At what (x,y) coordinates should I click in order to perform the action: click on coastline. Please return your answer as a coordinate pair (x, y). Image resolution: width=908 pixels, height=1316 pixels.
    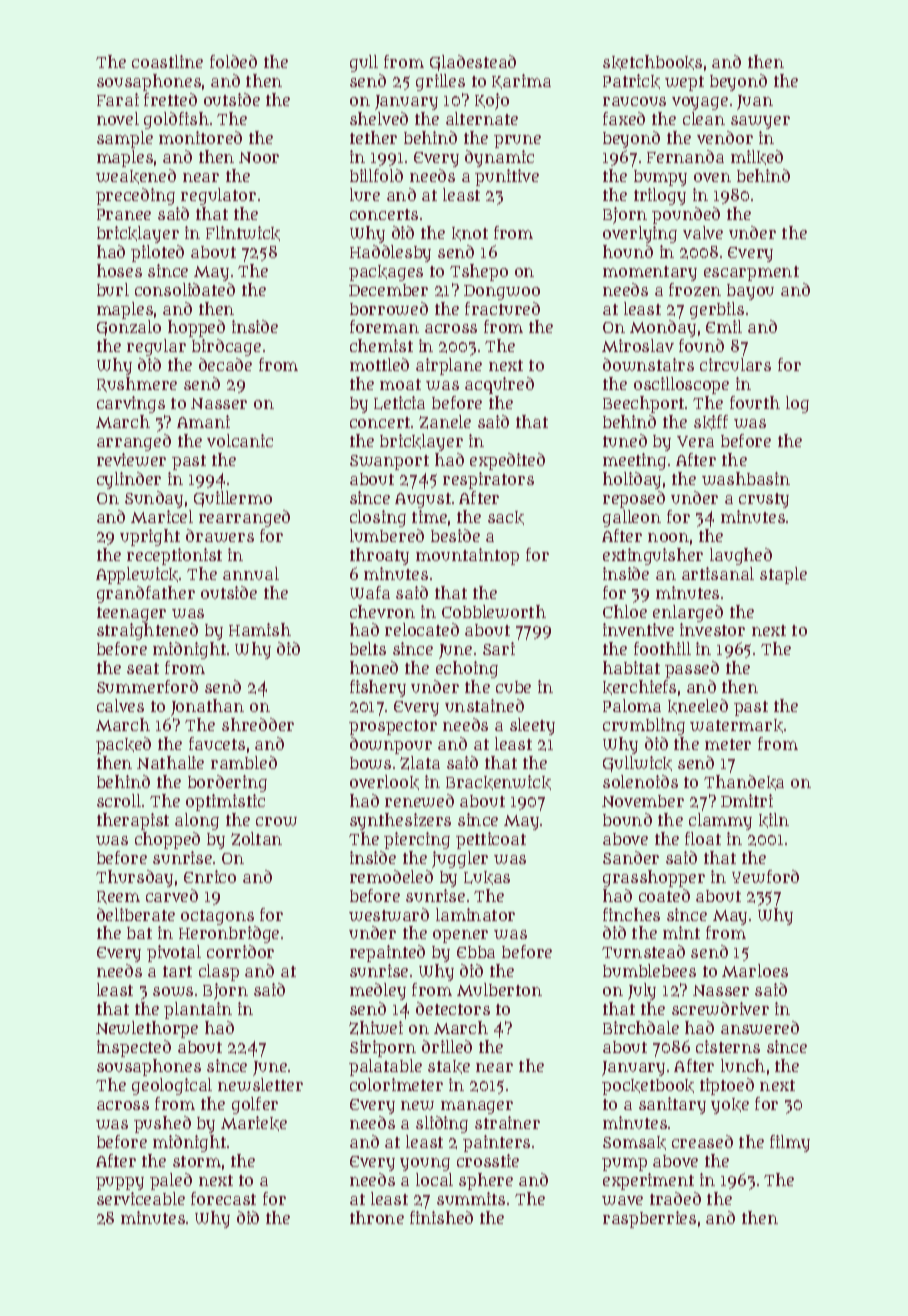
    Looking at the image, I should click on (167, 61).
